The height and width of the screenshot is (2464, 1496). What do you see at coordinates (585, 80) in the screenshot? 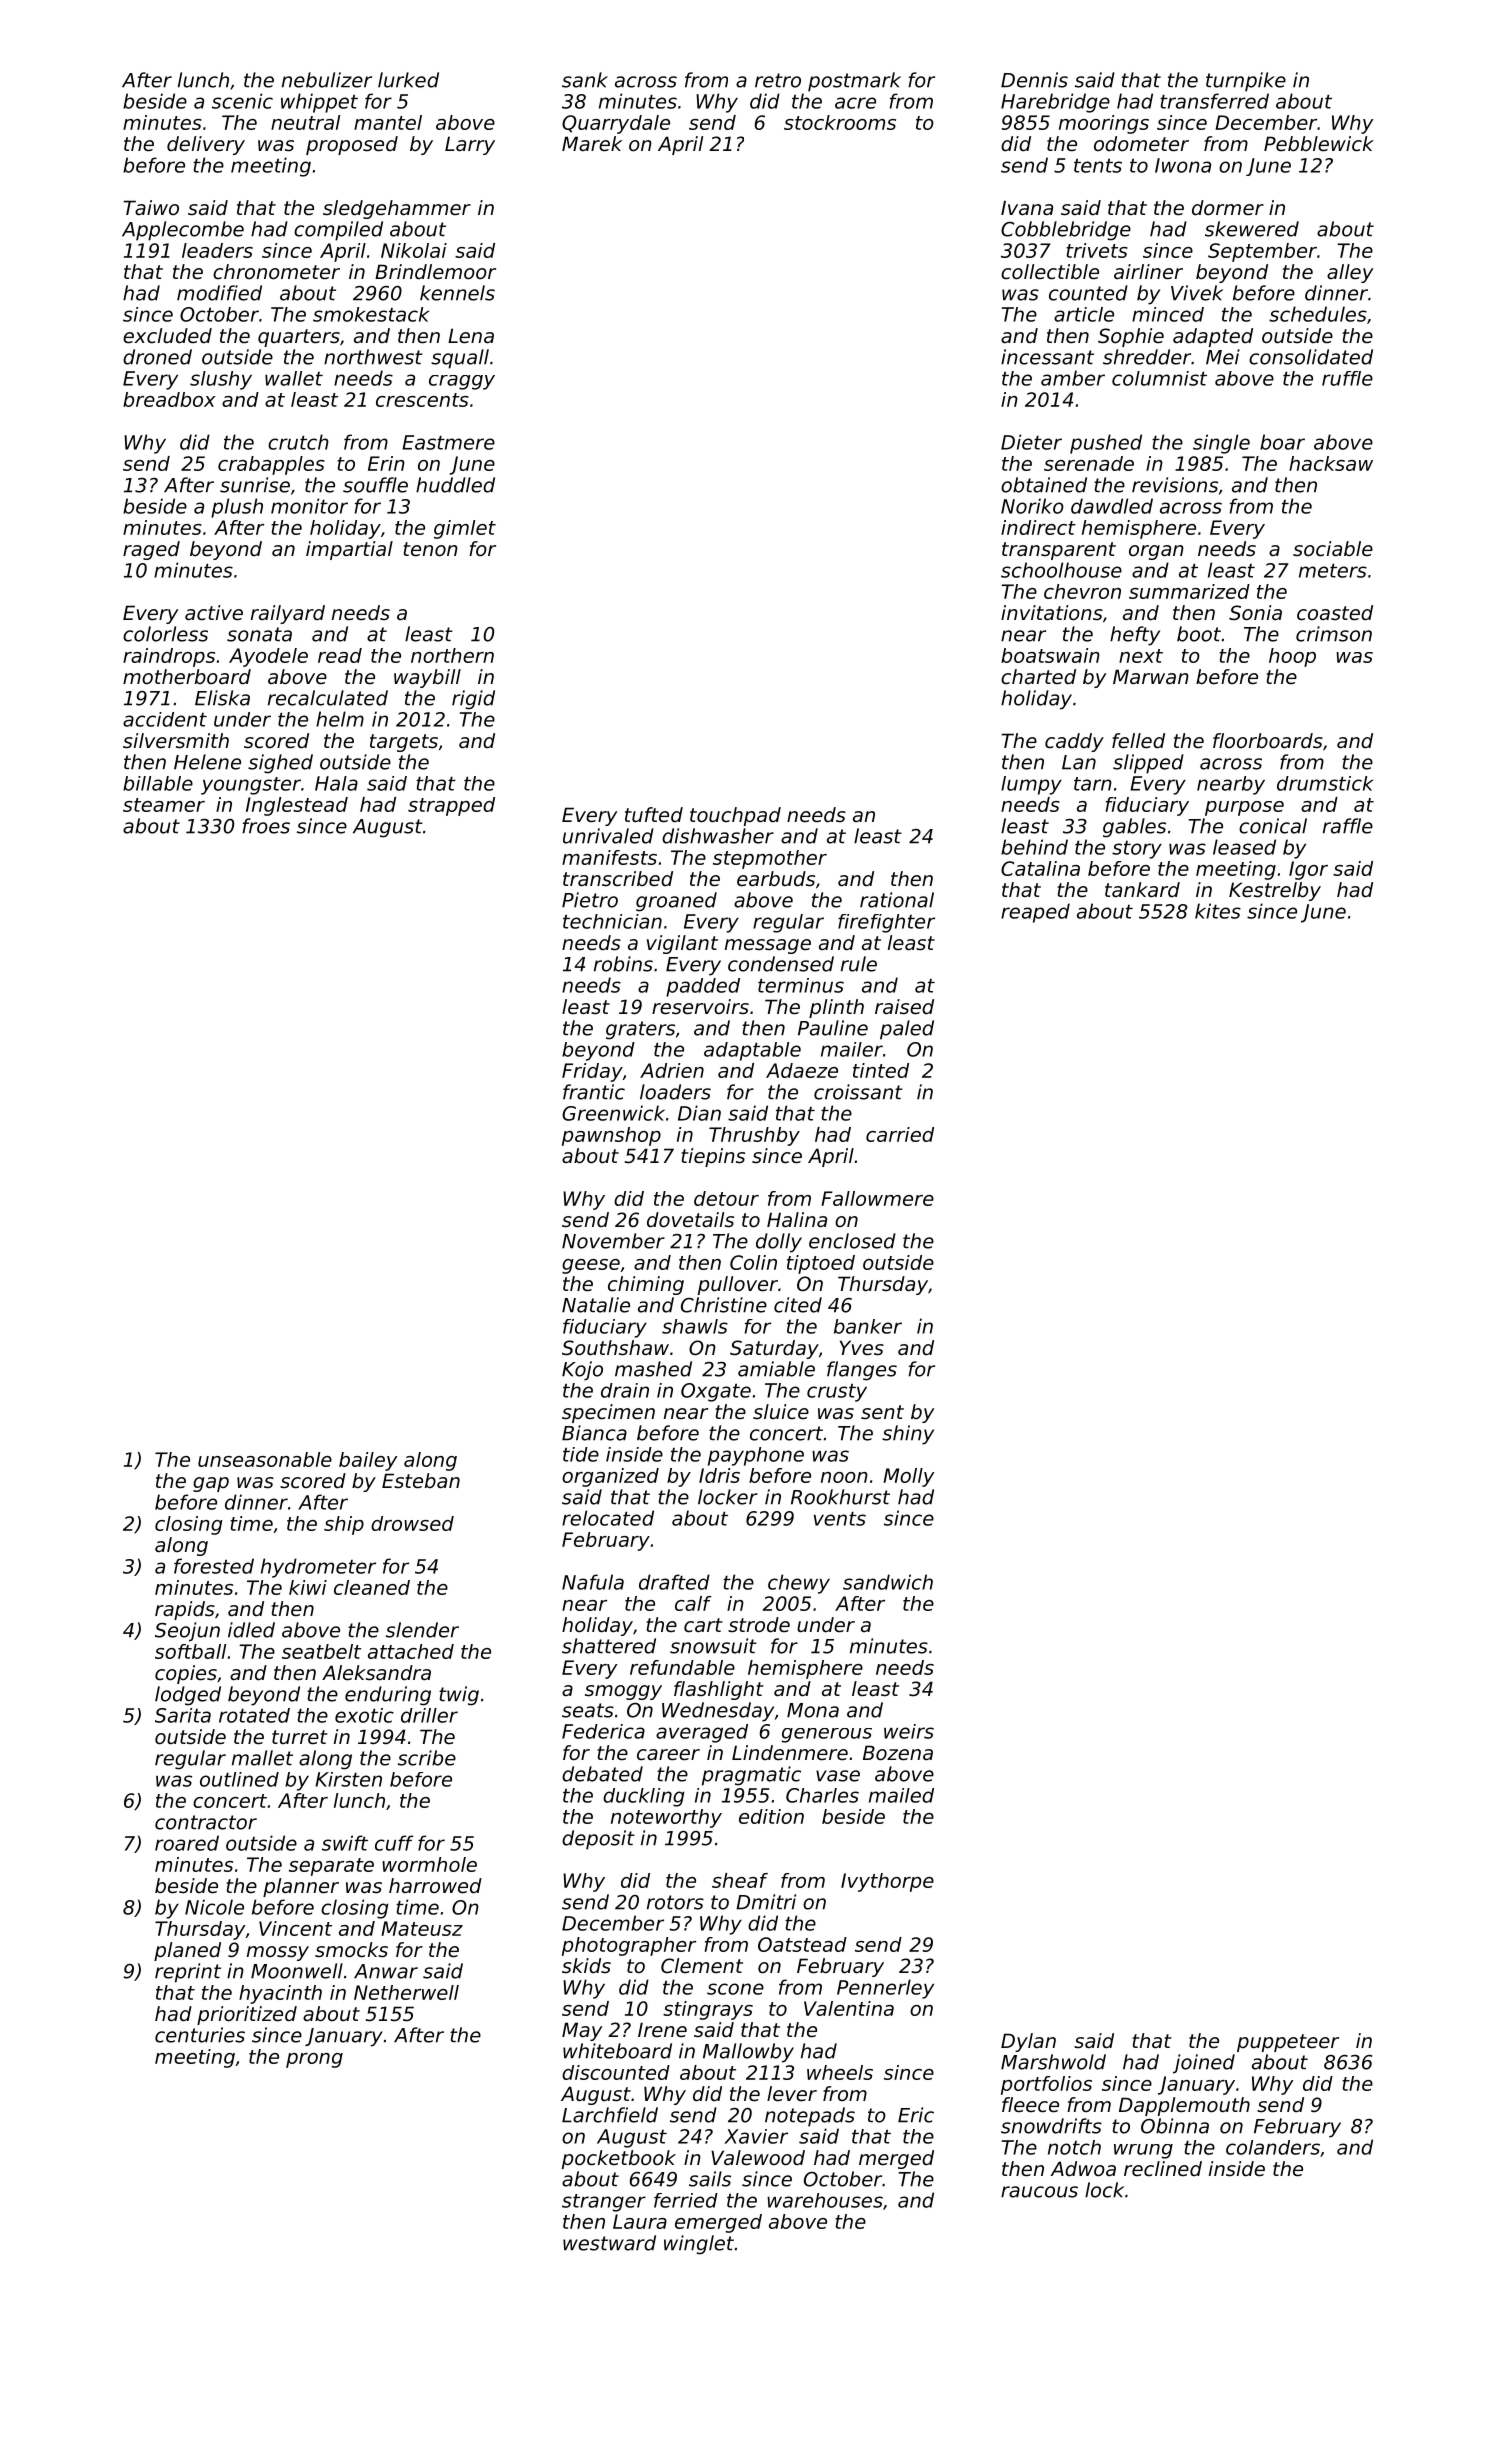
I see `sank` at bounding box center [585, 80].
